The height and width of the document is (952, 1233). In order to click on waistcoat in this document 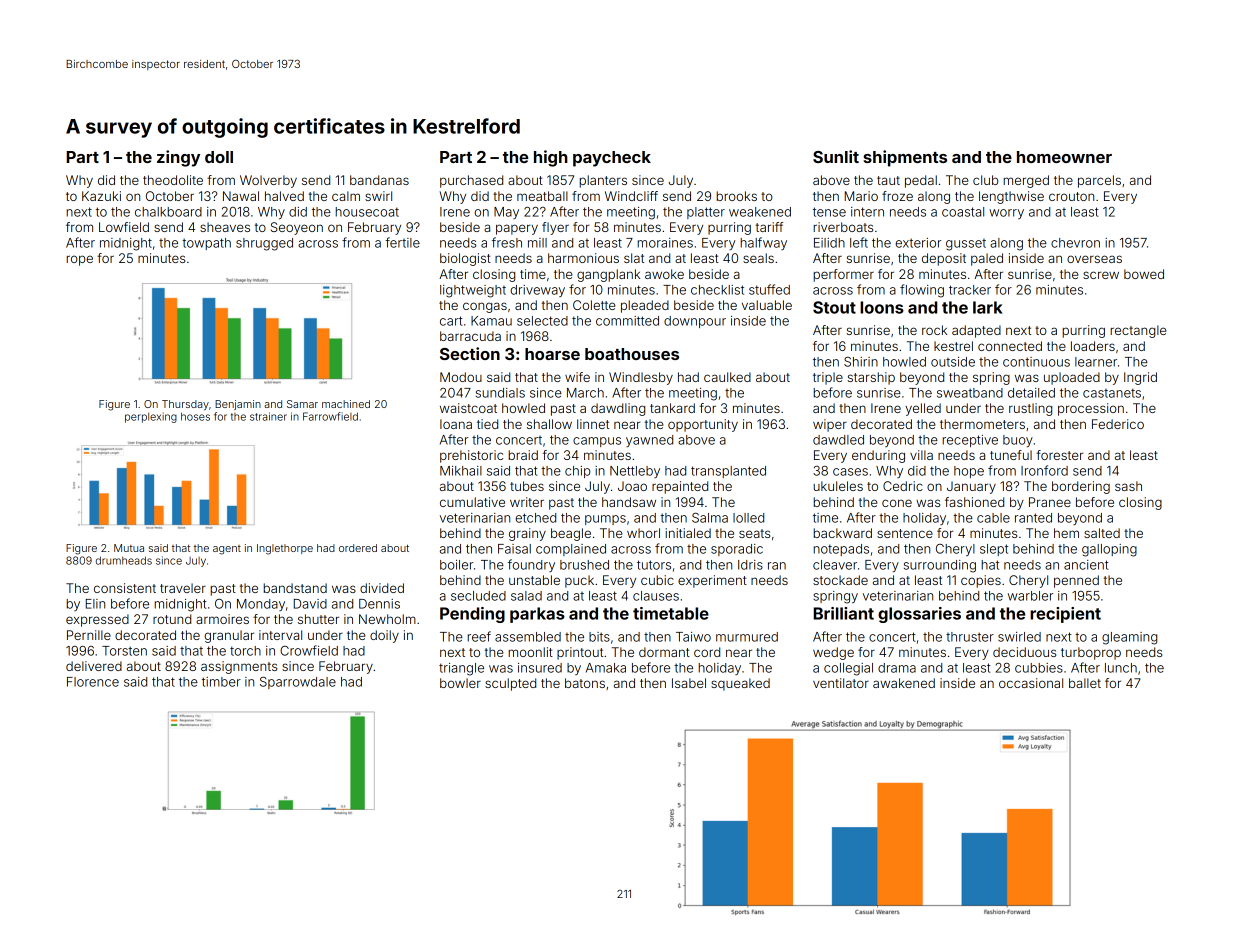, I will do `click(468, 408)`.
